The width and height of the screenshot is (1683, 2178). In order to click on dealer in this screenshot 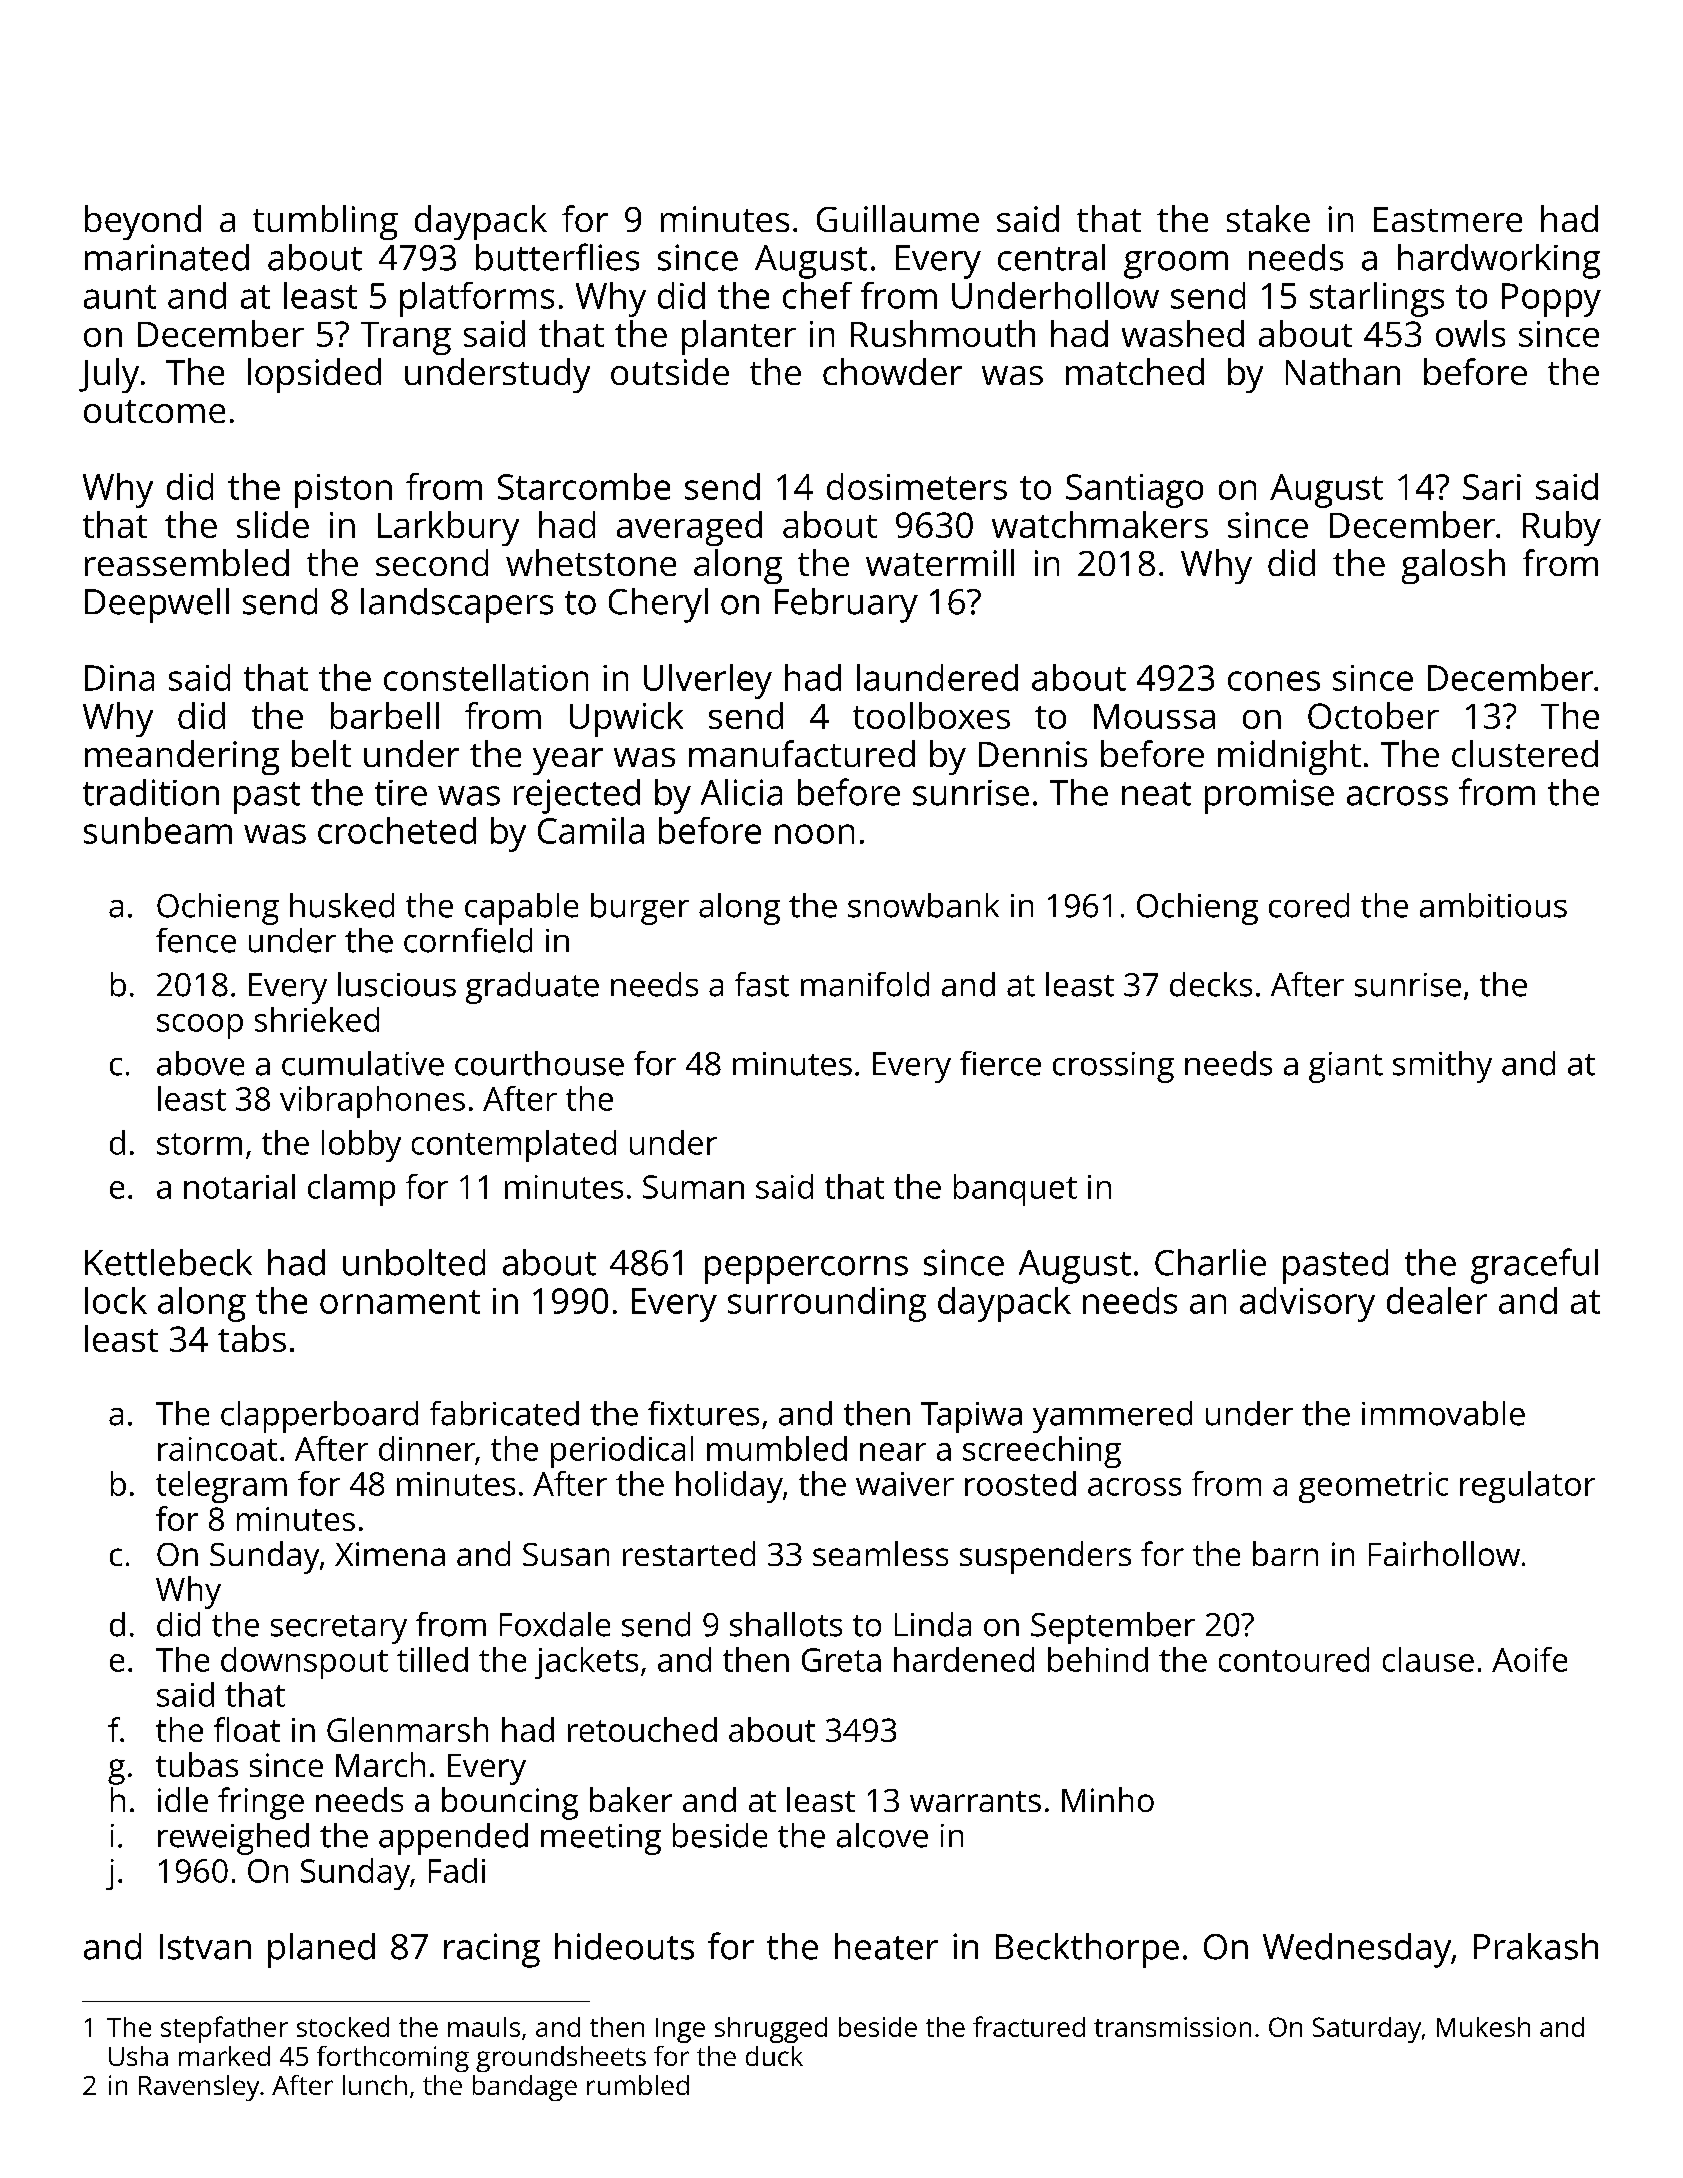, I will do `click(1437, 1300)`.
